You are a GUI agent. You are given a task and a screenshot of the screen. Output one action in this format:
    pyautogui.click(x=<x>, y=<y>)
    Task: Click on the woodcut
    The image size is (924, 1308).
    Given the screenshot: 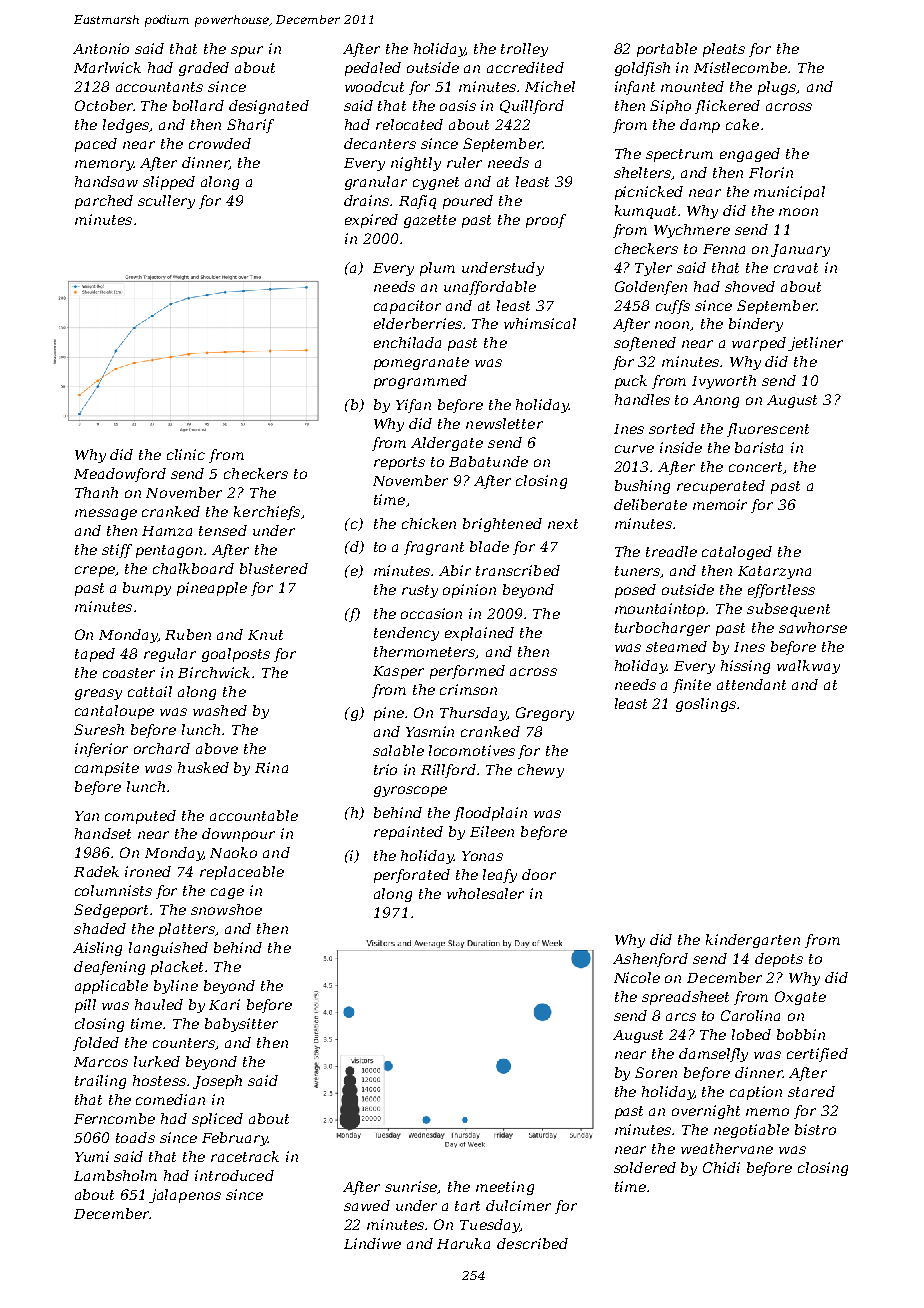 What is the action you would take?
    pyautogui.click(x=374, y=86)
